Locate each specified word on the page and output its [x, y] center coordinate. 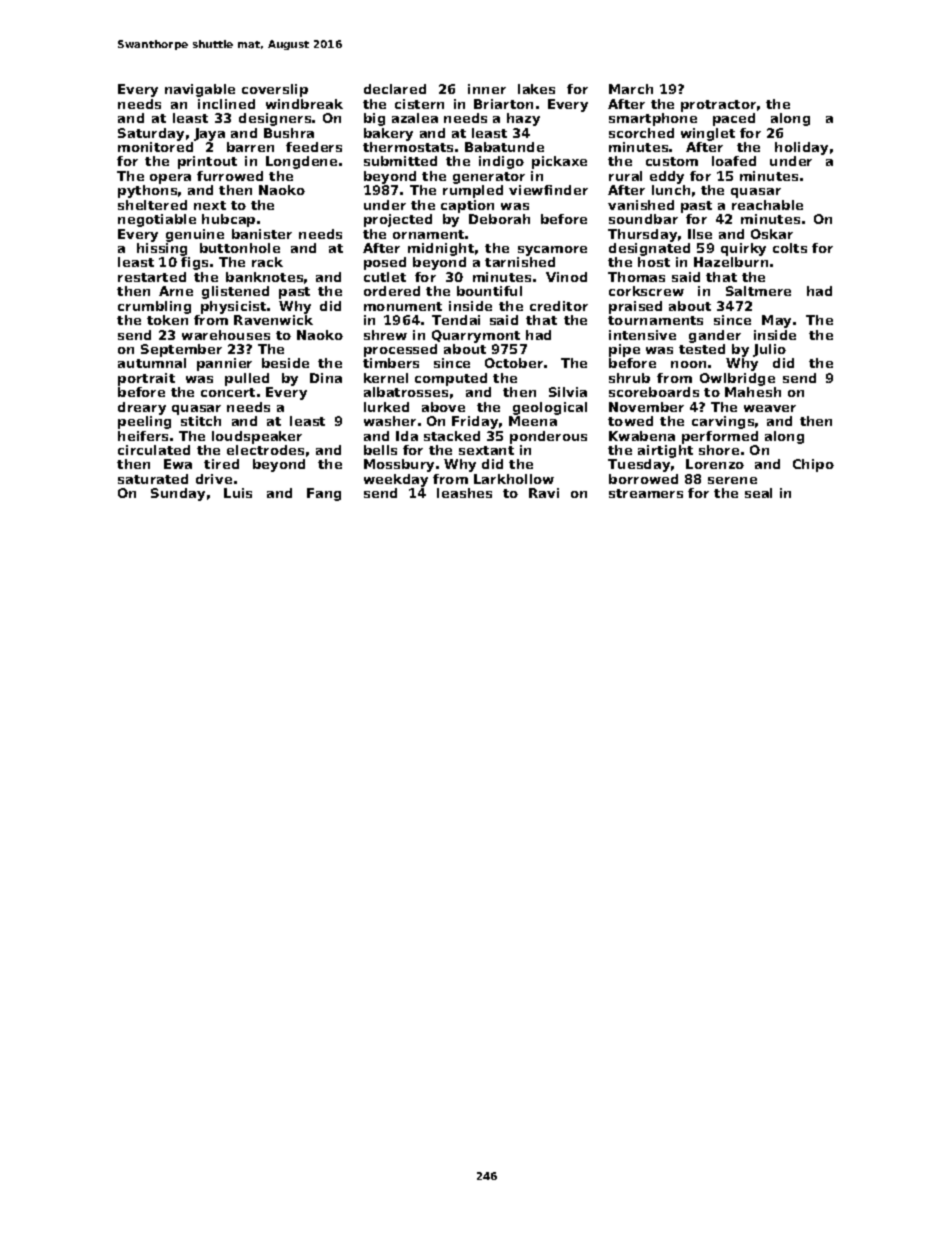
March [631, 89]
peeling [144, 422]
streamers [646, 493]
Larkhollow [514, 479]
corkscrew [646, 291]
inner [487, 89]
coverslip [275, 90]
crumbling [154, 307]
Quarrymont [476, 336]
